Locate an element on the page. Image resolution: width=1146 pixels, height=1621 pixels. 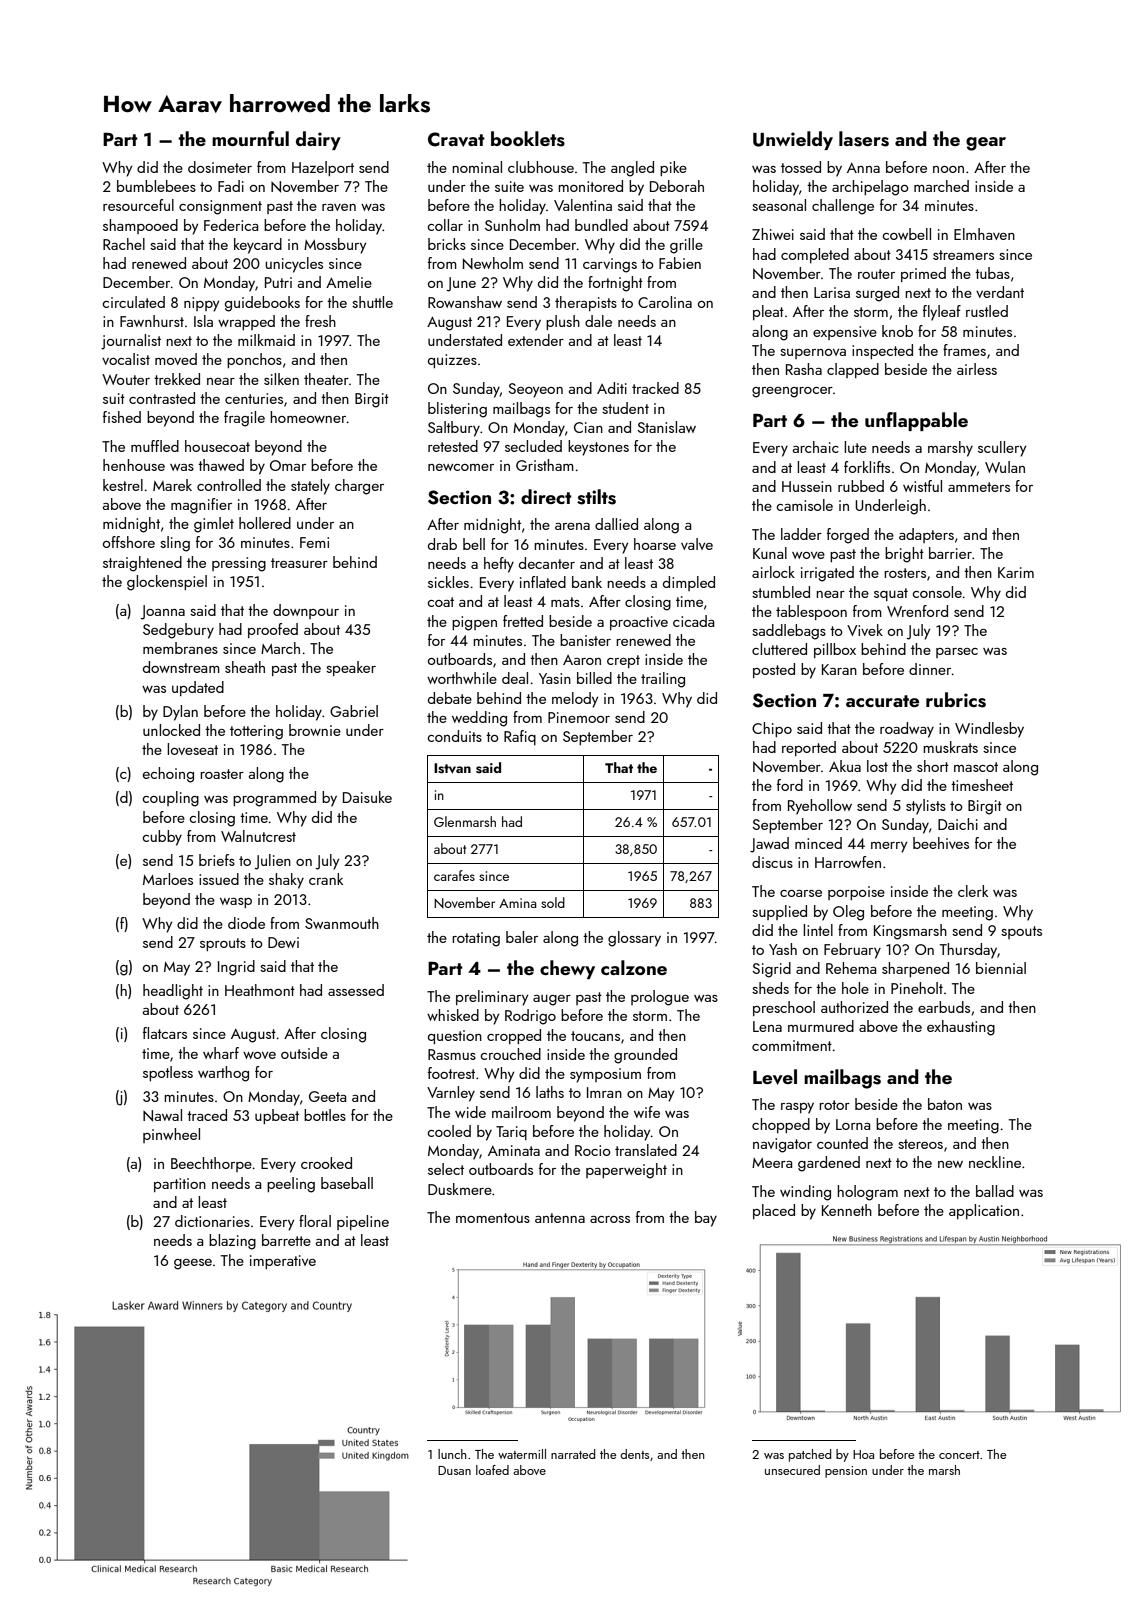
loafed is located at coordinates (492, 1470).
